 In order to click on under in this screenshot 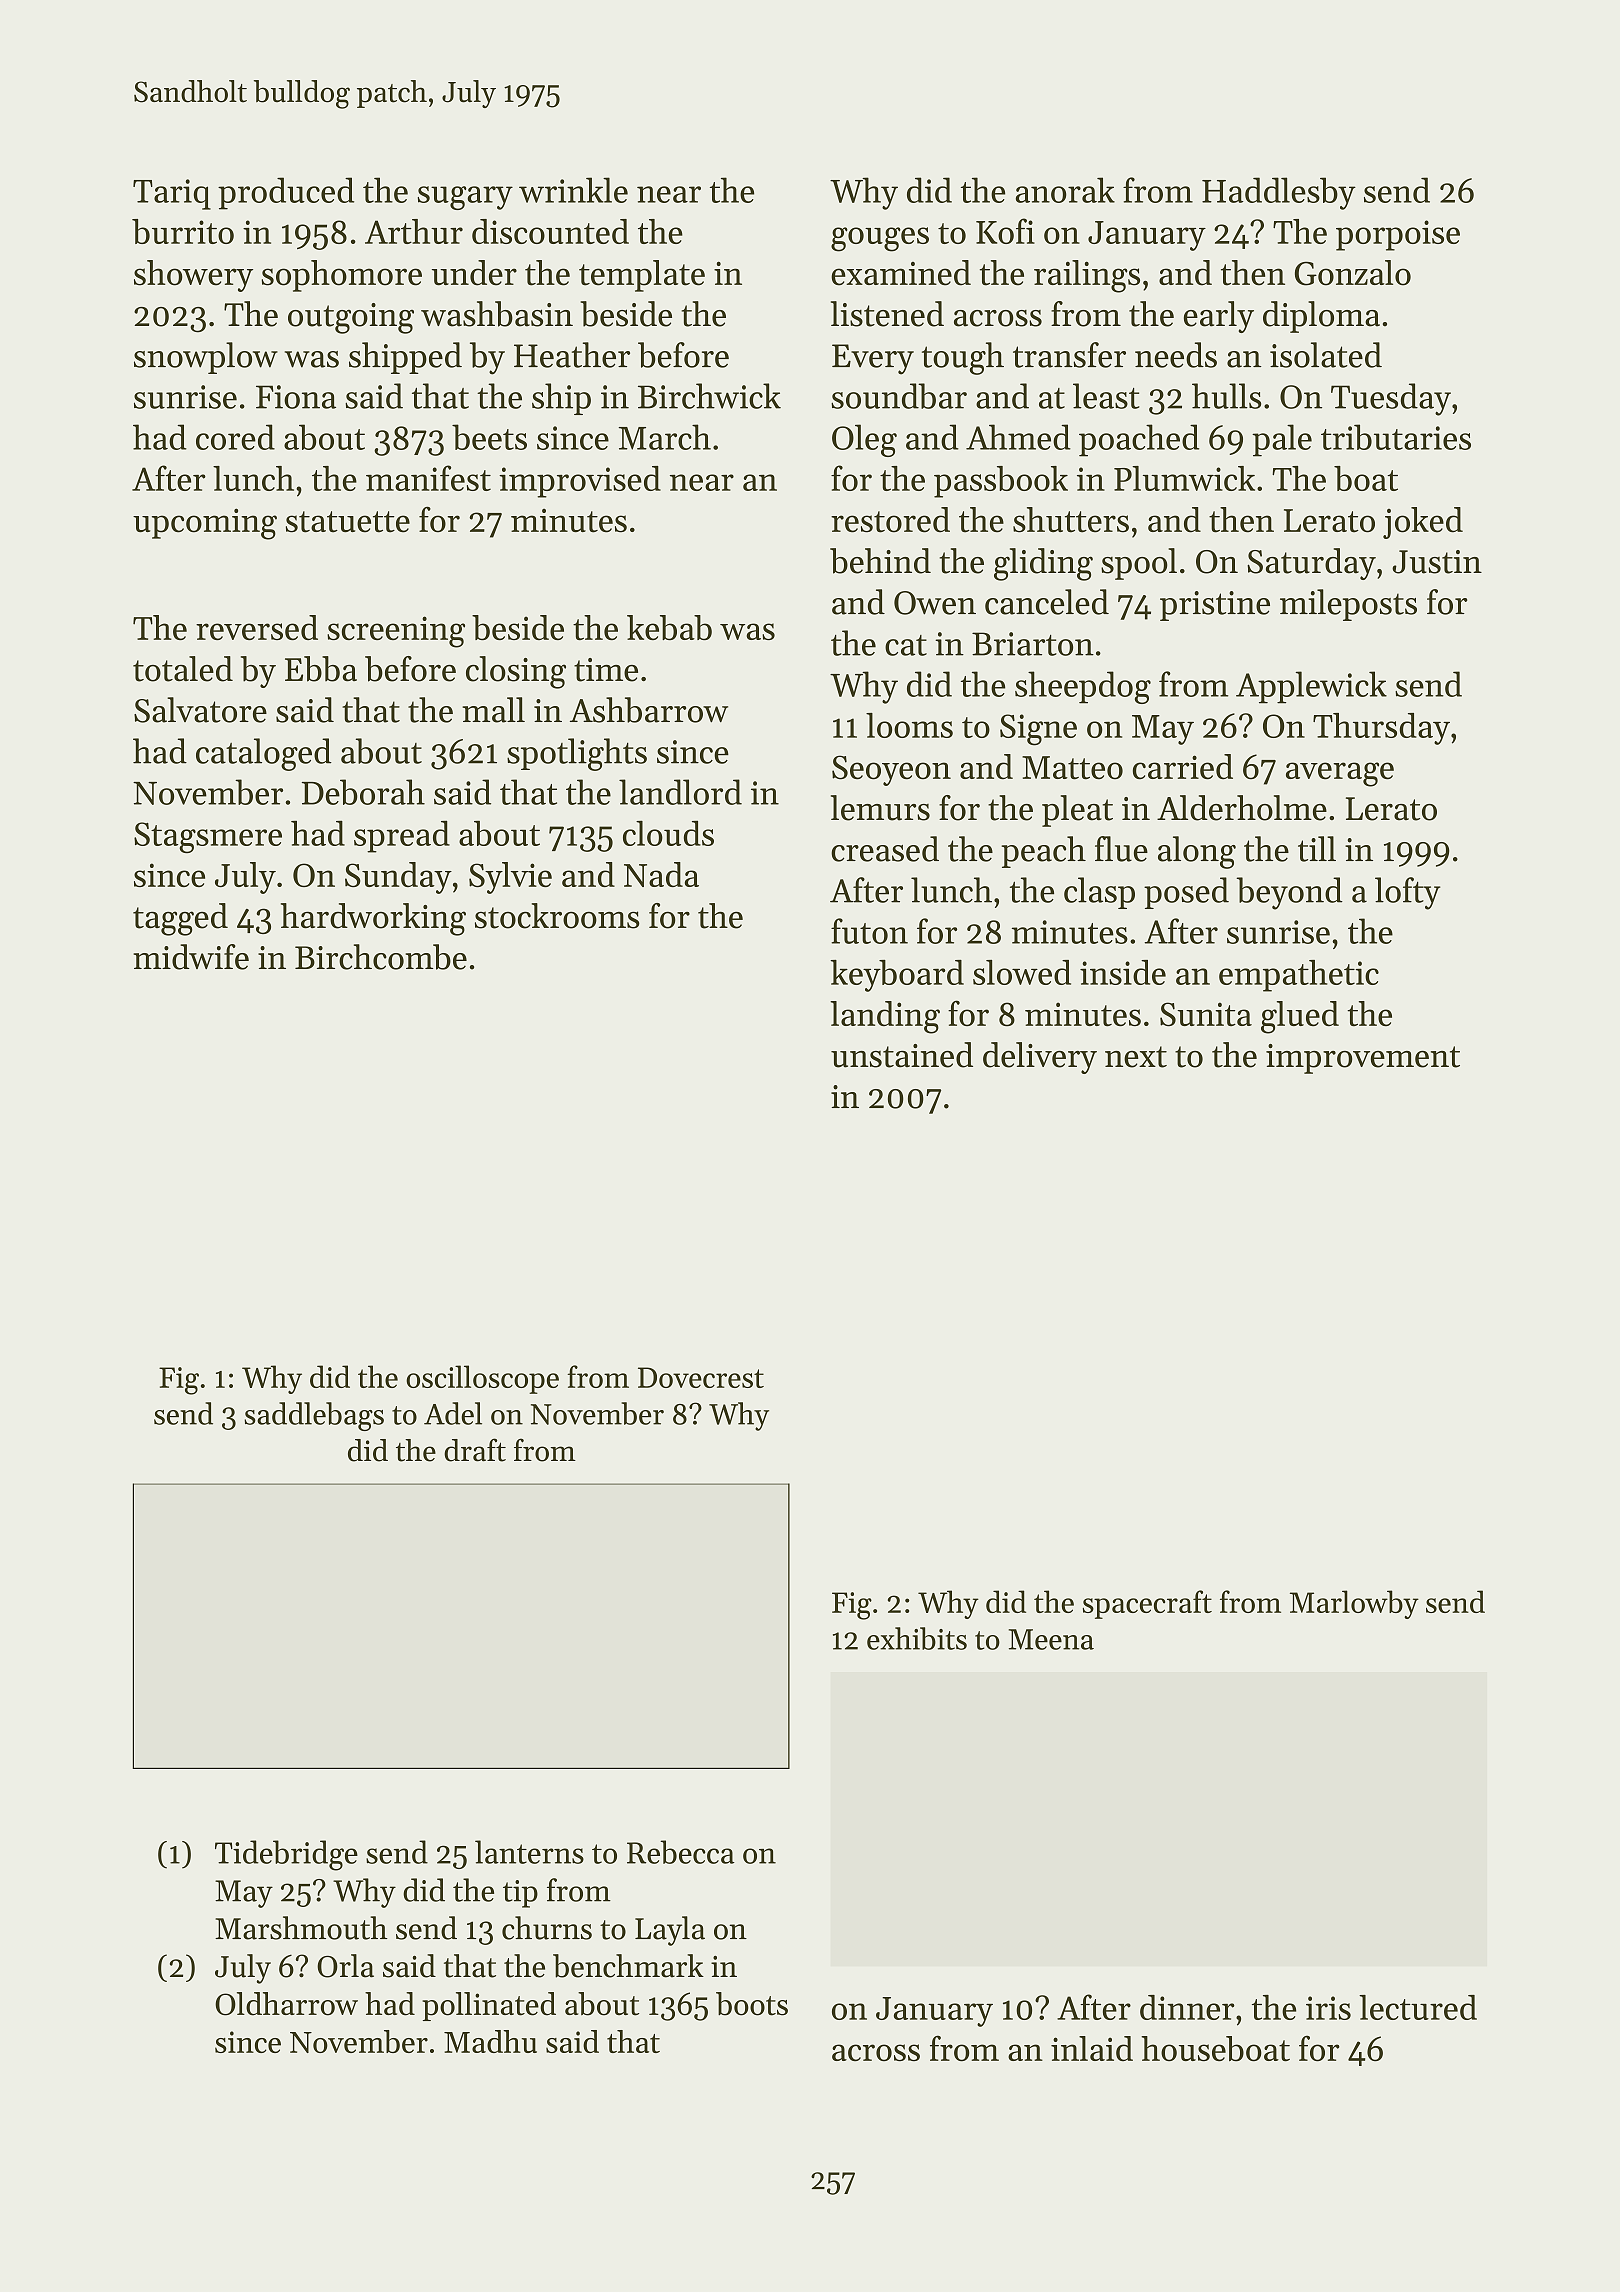, I will do `click(474, 273)`.
